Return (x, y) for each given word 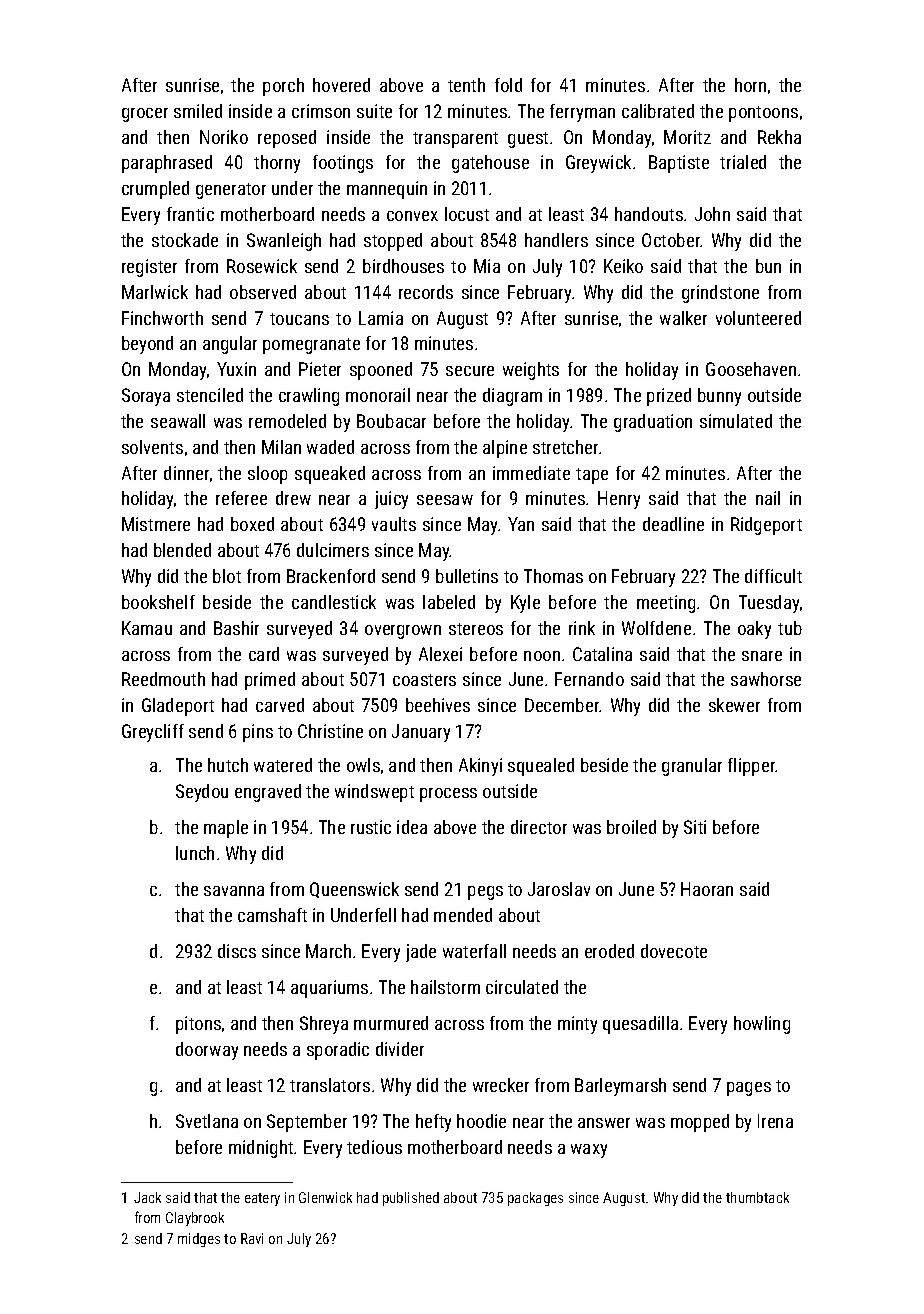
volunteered (758, 318)
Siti (695, 827)
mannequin (387, 190)
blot (227, 576)
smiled (198, 111)
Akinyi (480, 767)
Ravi (252, 1238)
